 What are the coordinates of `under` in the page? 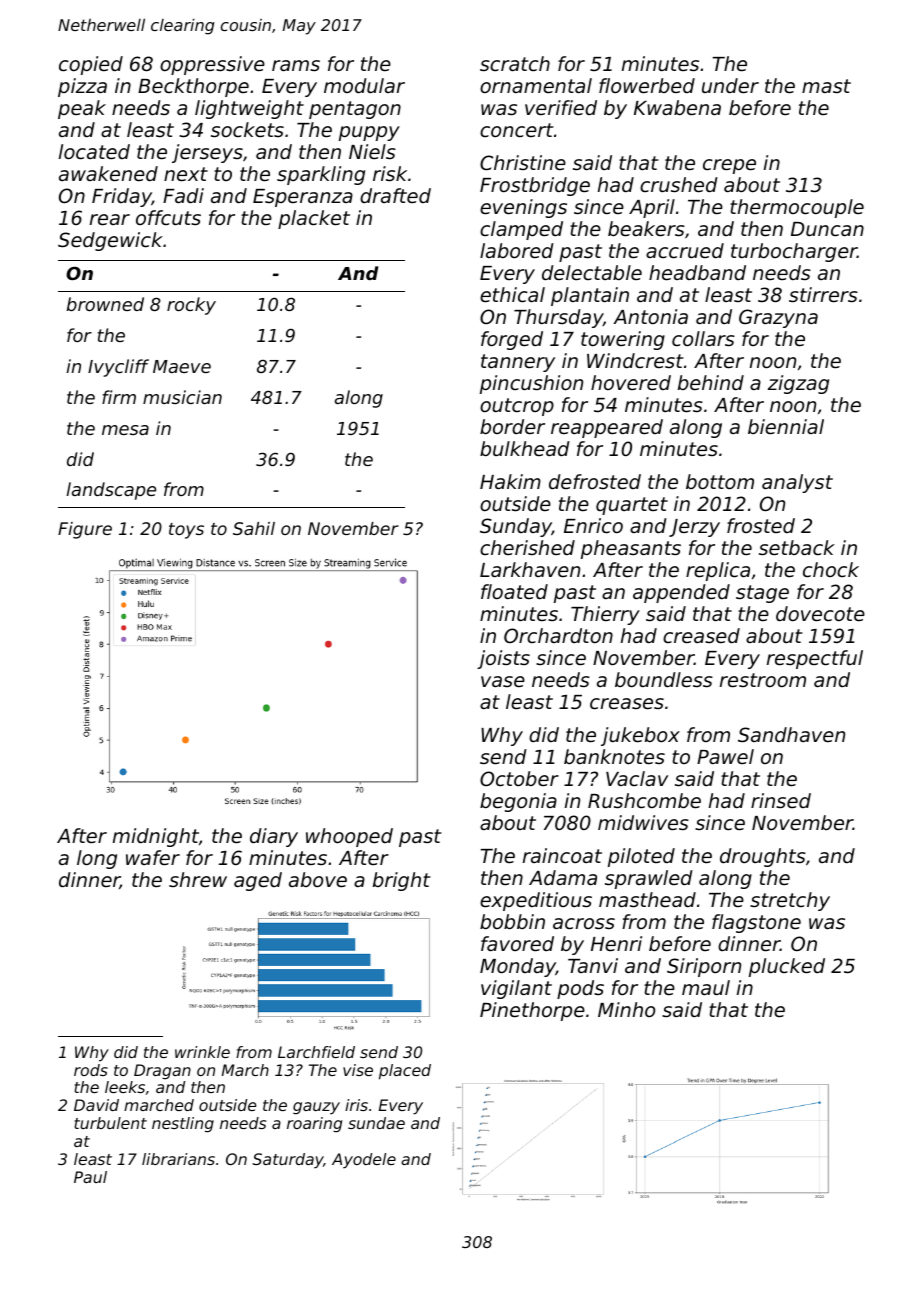 It's located at (730, 85).
